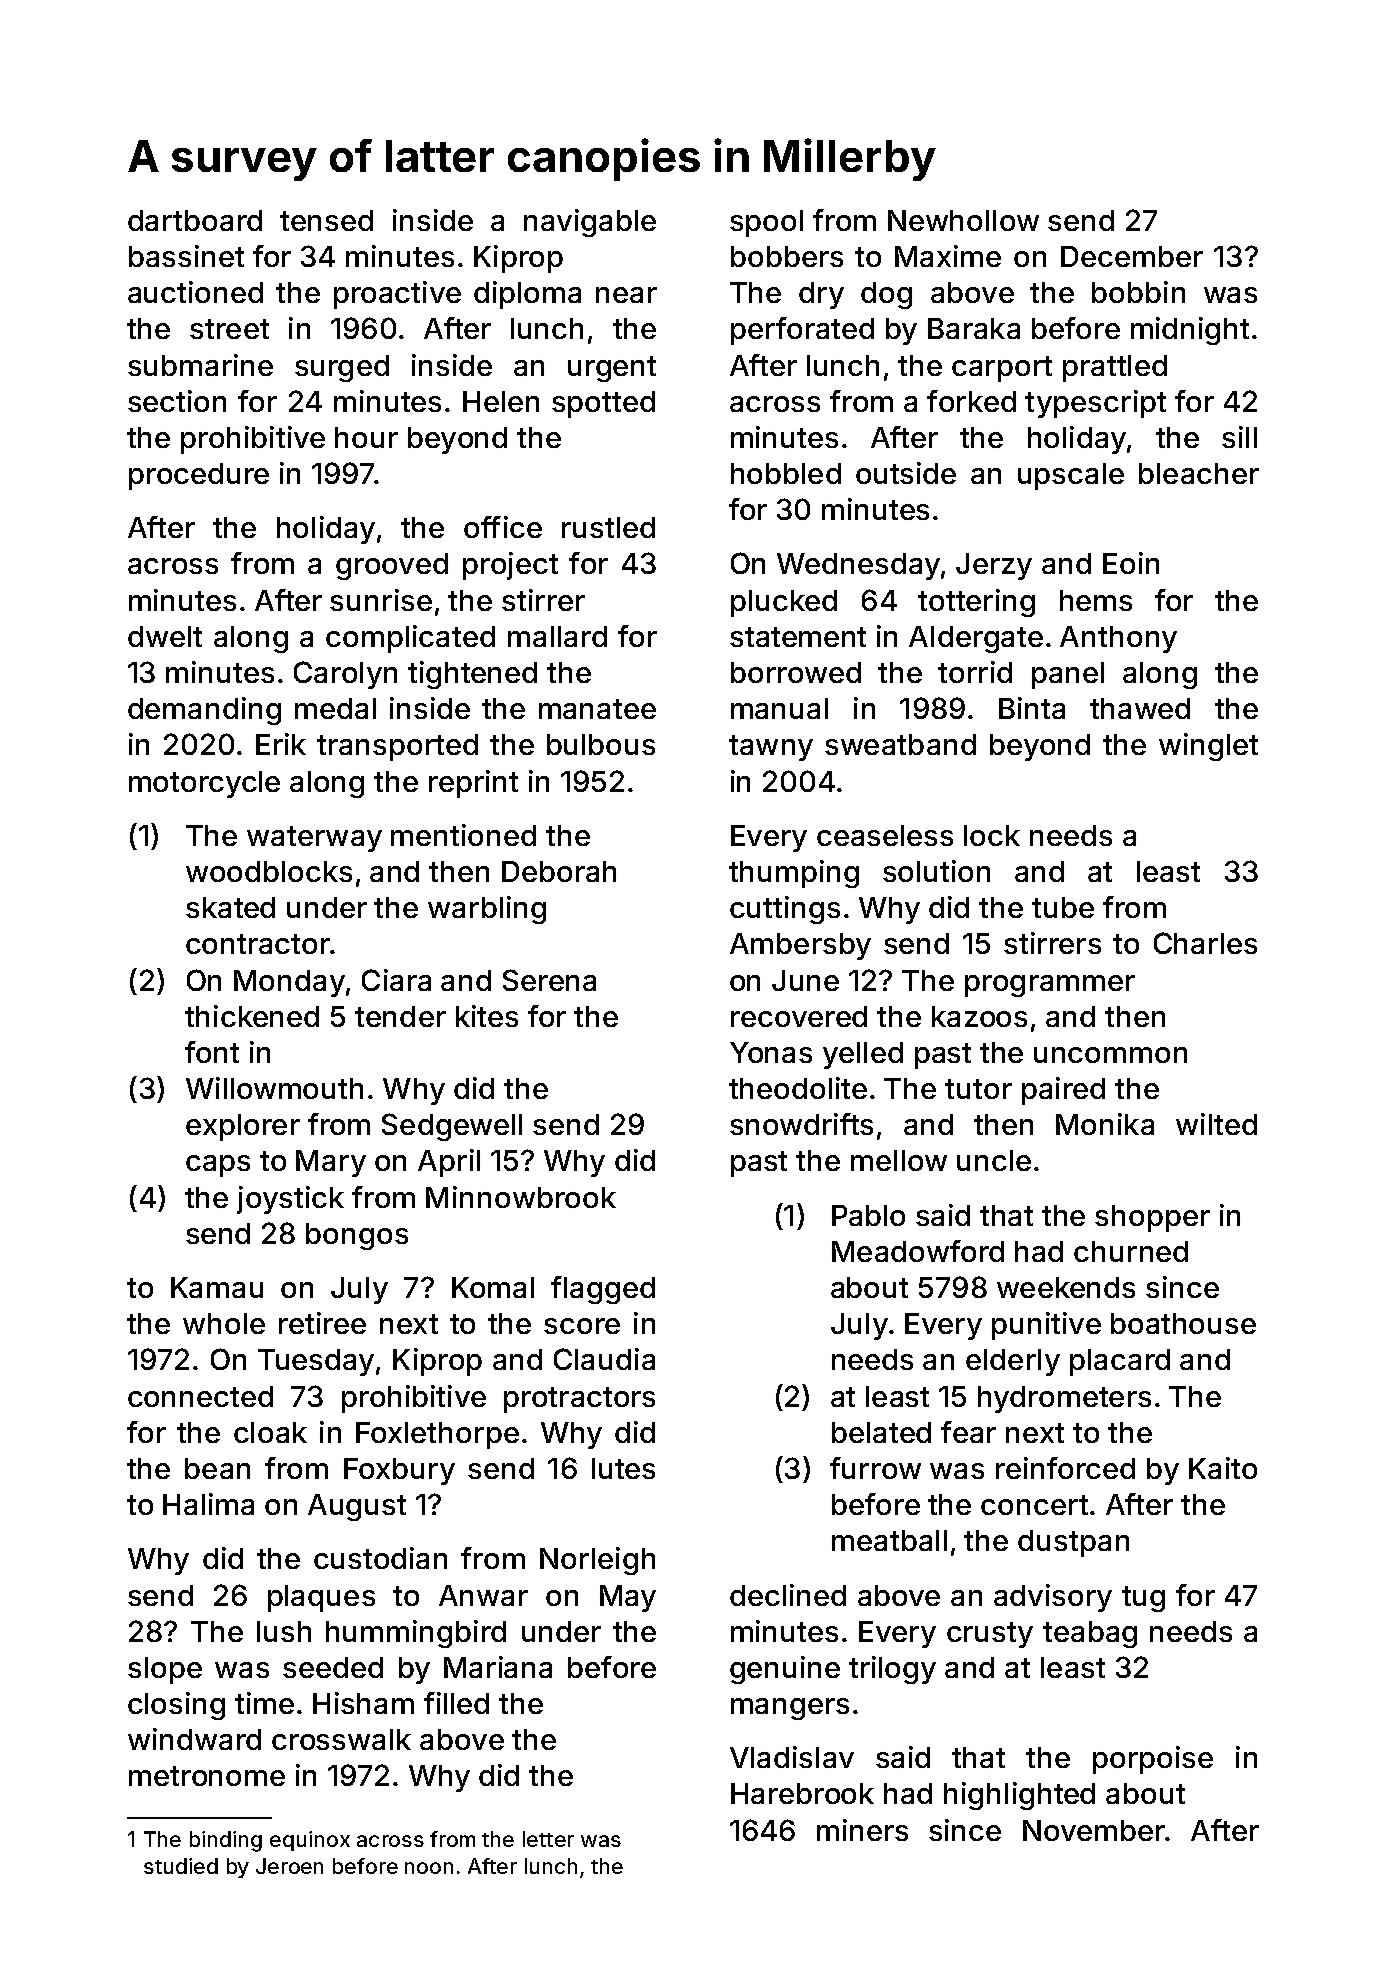  I want to click on tottering, so click(976, 603).
